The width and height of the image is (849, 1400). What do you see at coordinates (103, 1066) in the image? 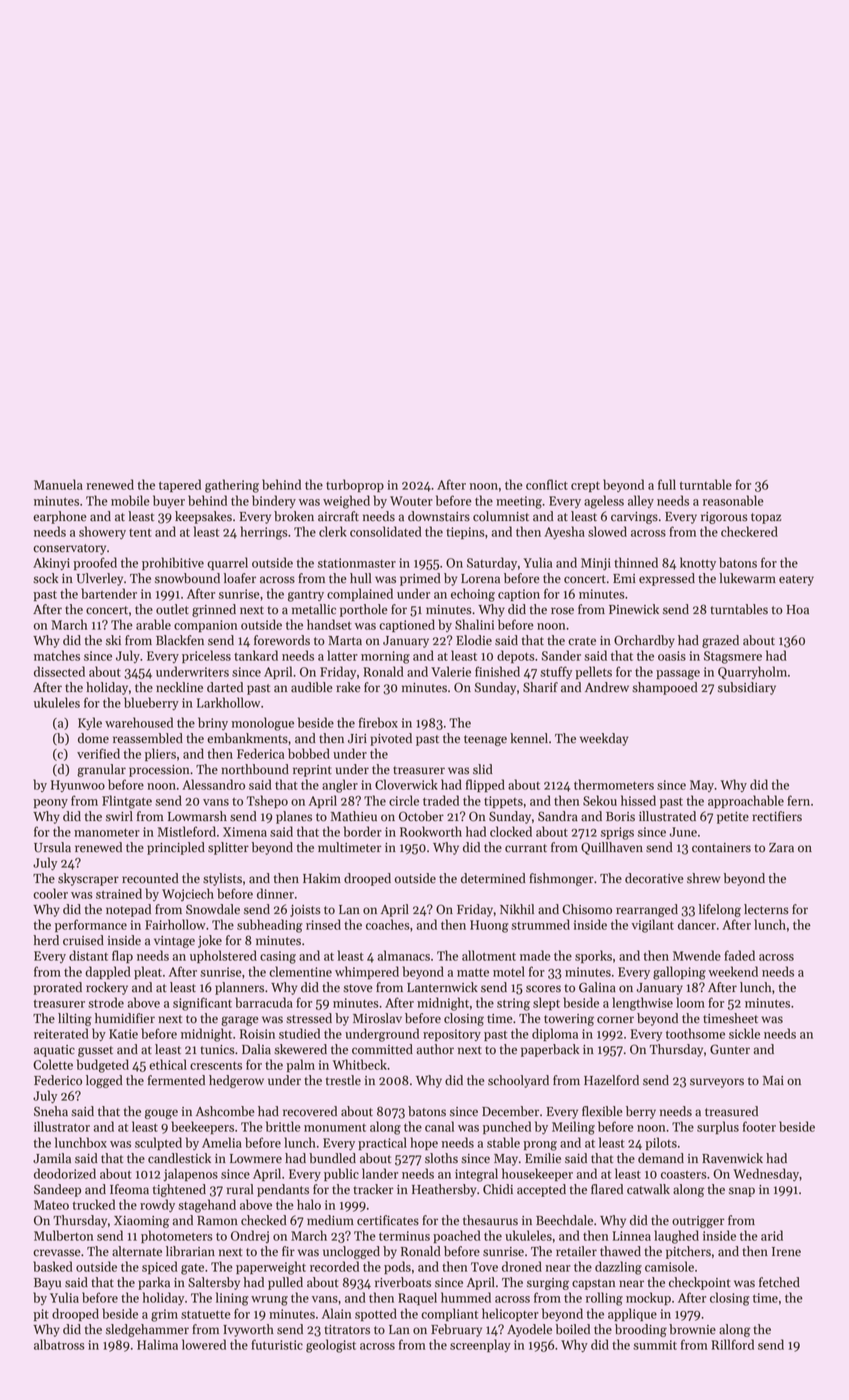
I see `budgeted` at bounding box center [103, 1066].
